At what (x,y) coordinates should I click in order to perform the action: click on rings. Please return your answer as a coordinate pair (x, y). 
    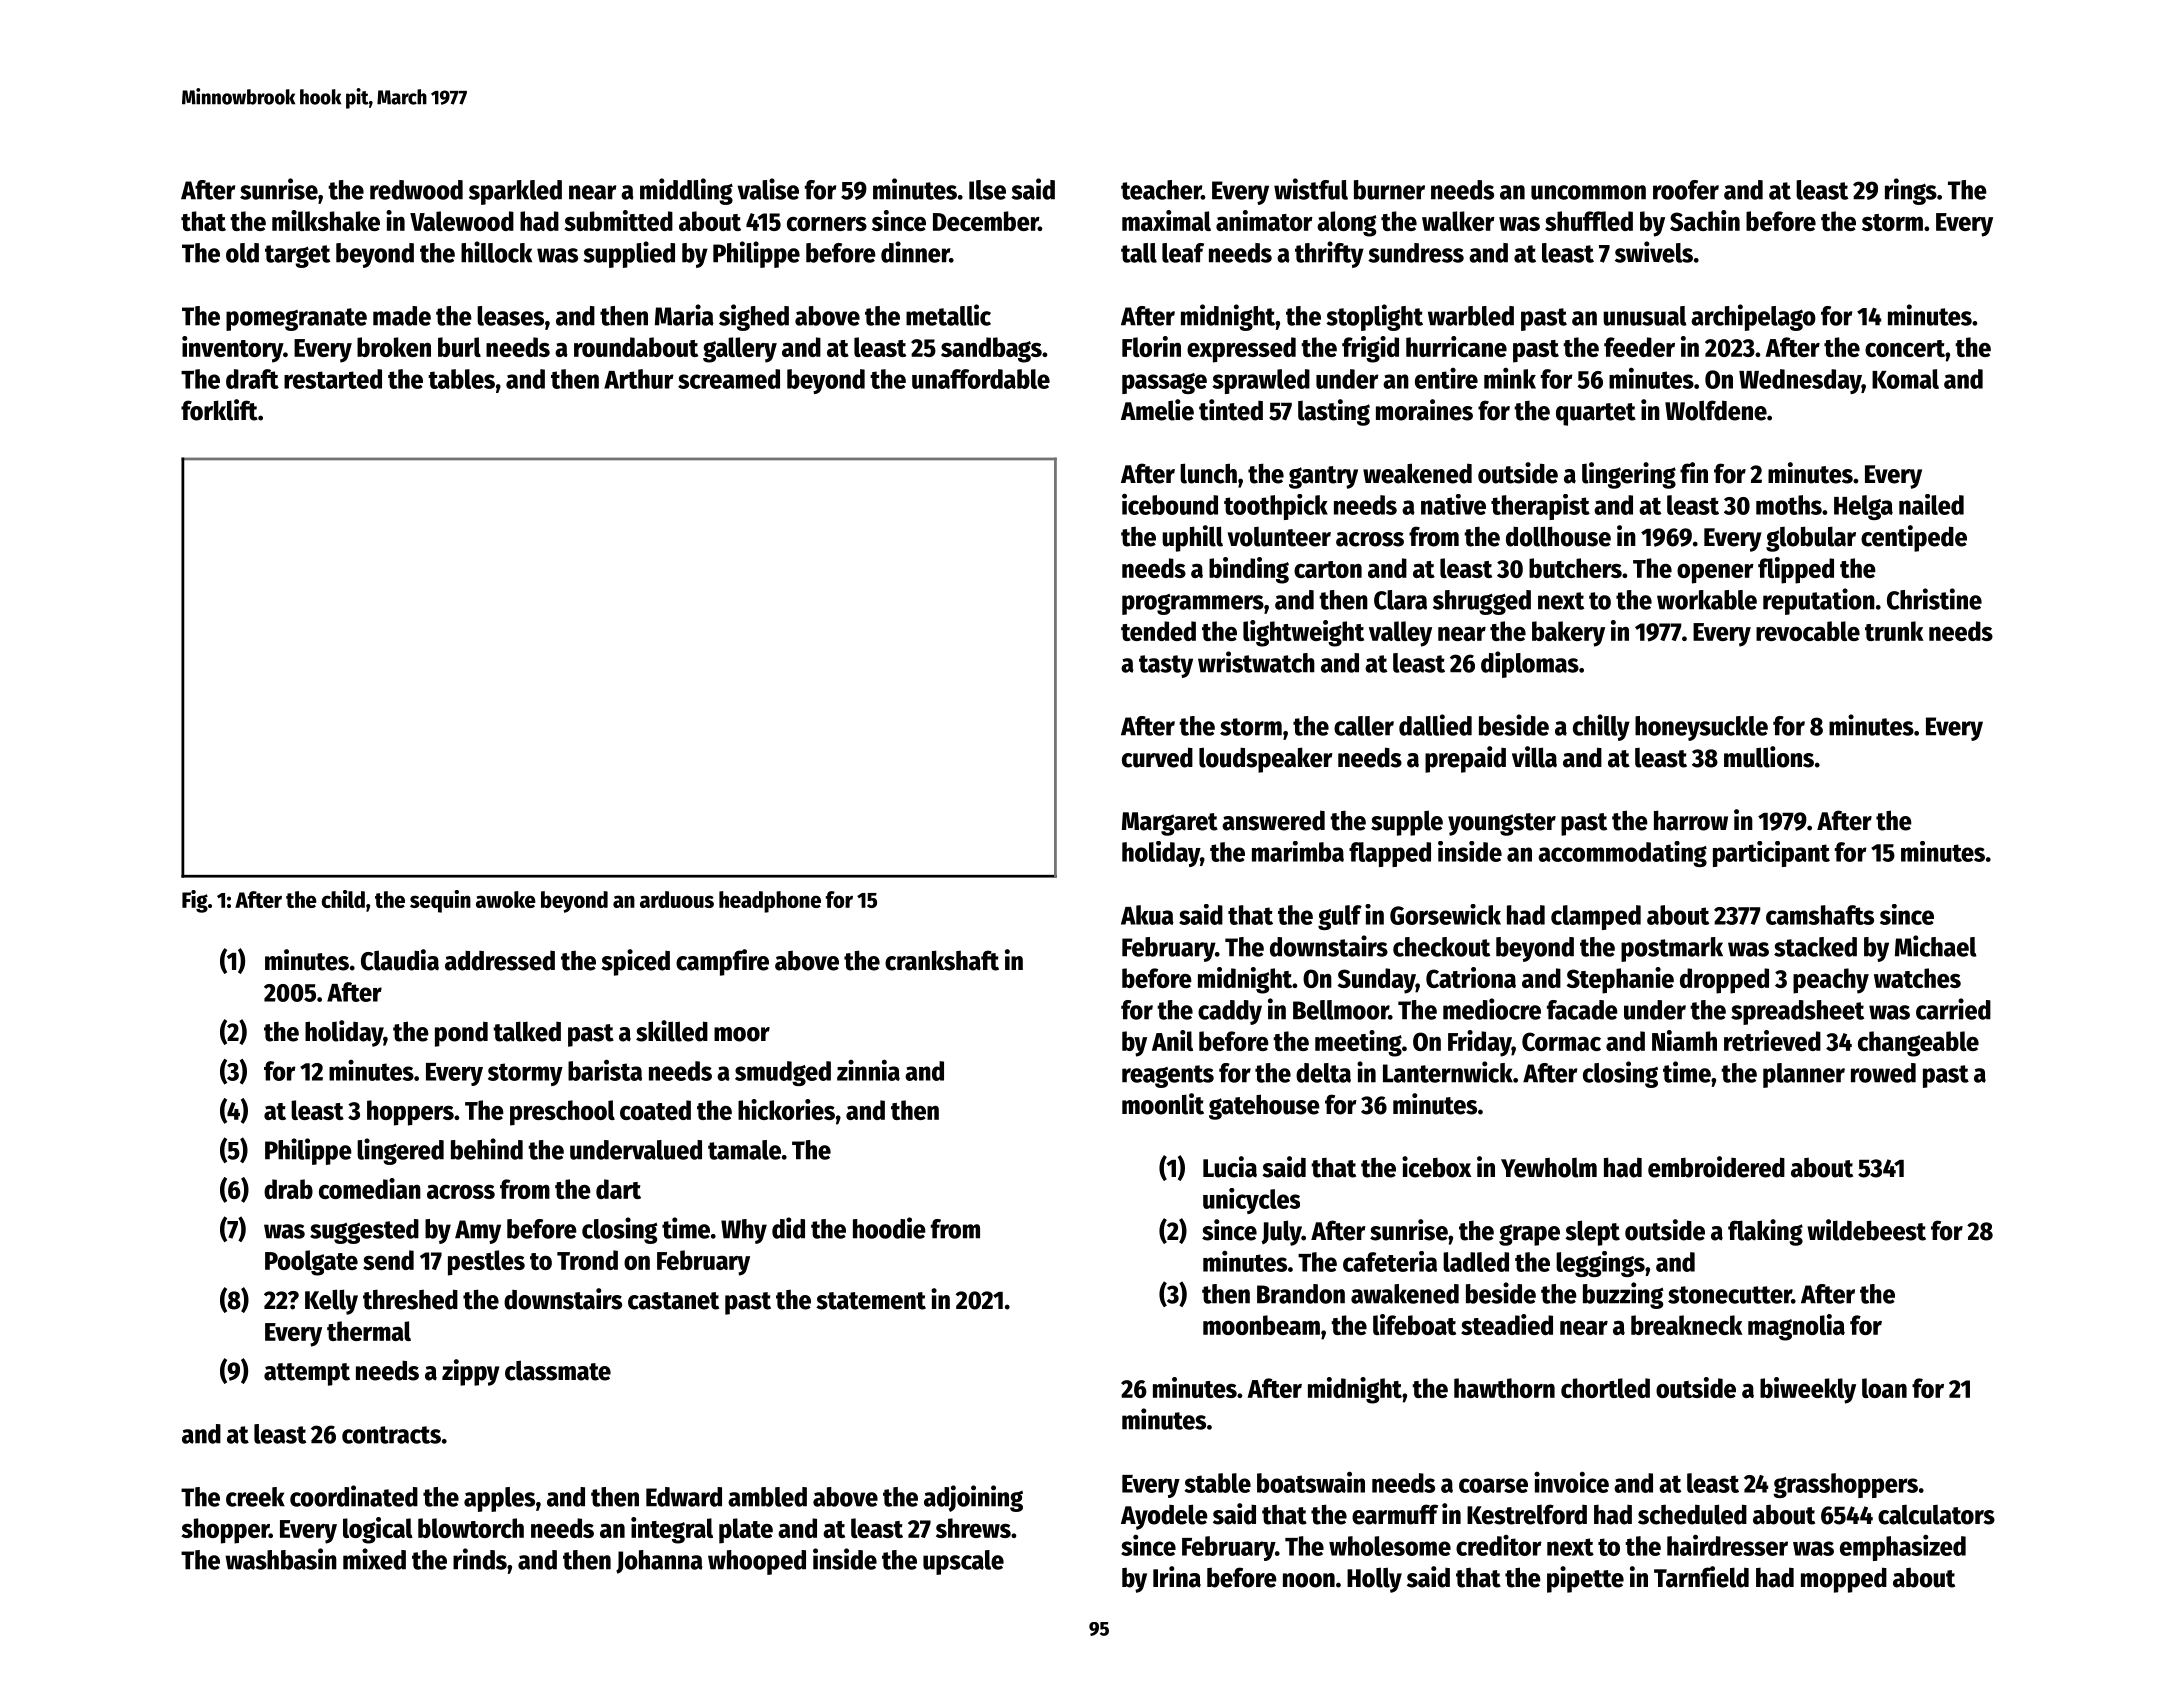
    Looking at the image, I should click on (1911, 191).
